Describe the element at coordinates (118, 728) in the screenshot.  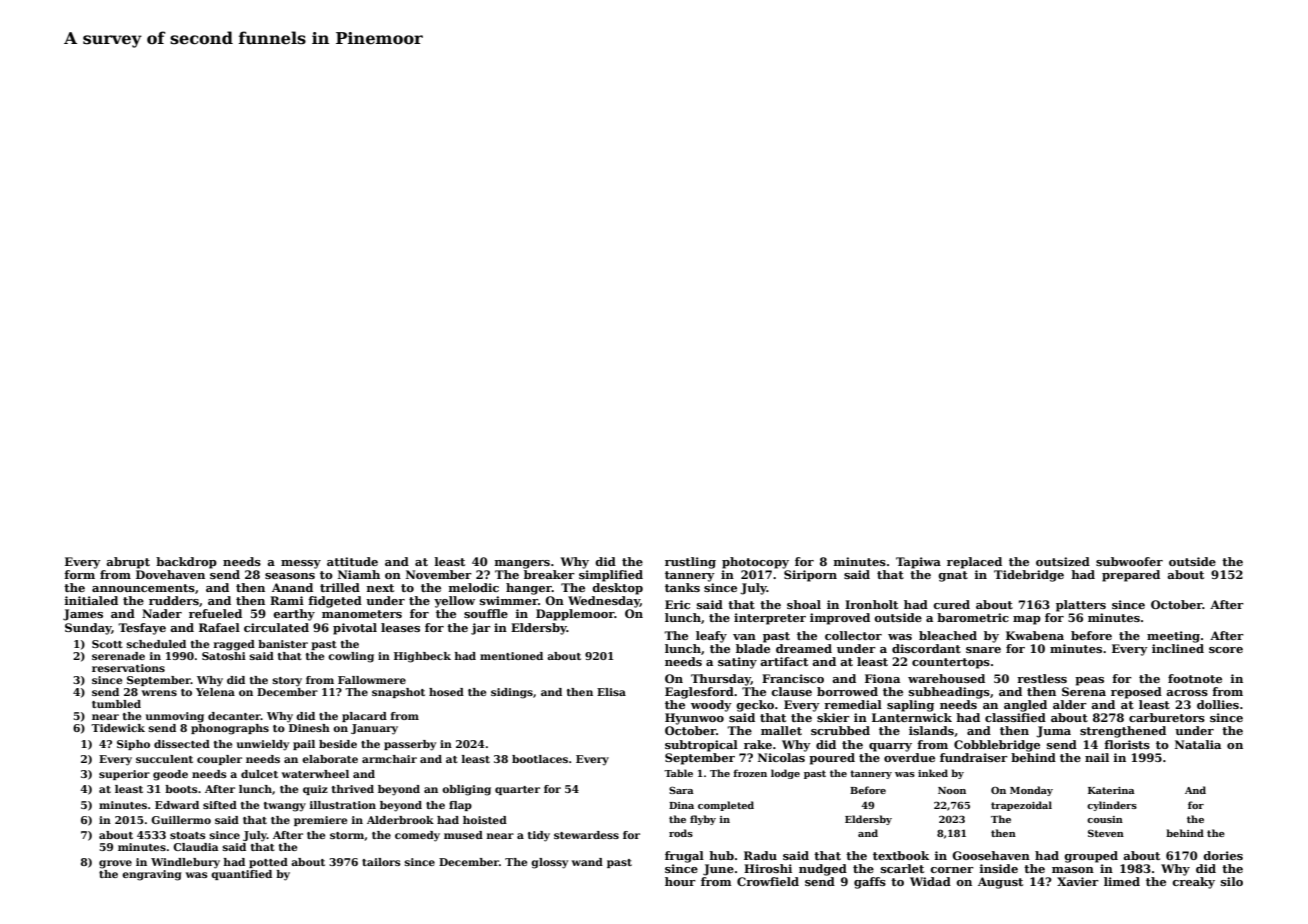
I see `Tidewick` at that location.
